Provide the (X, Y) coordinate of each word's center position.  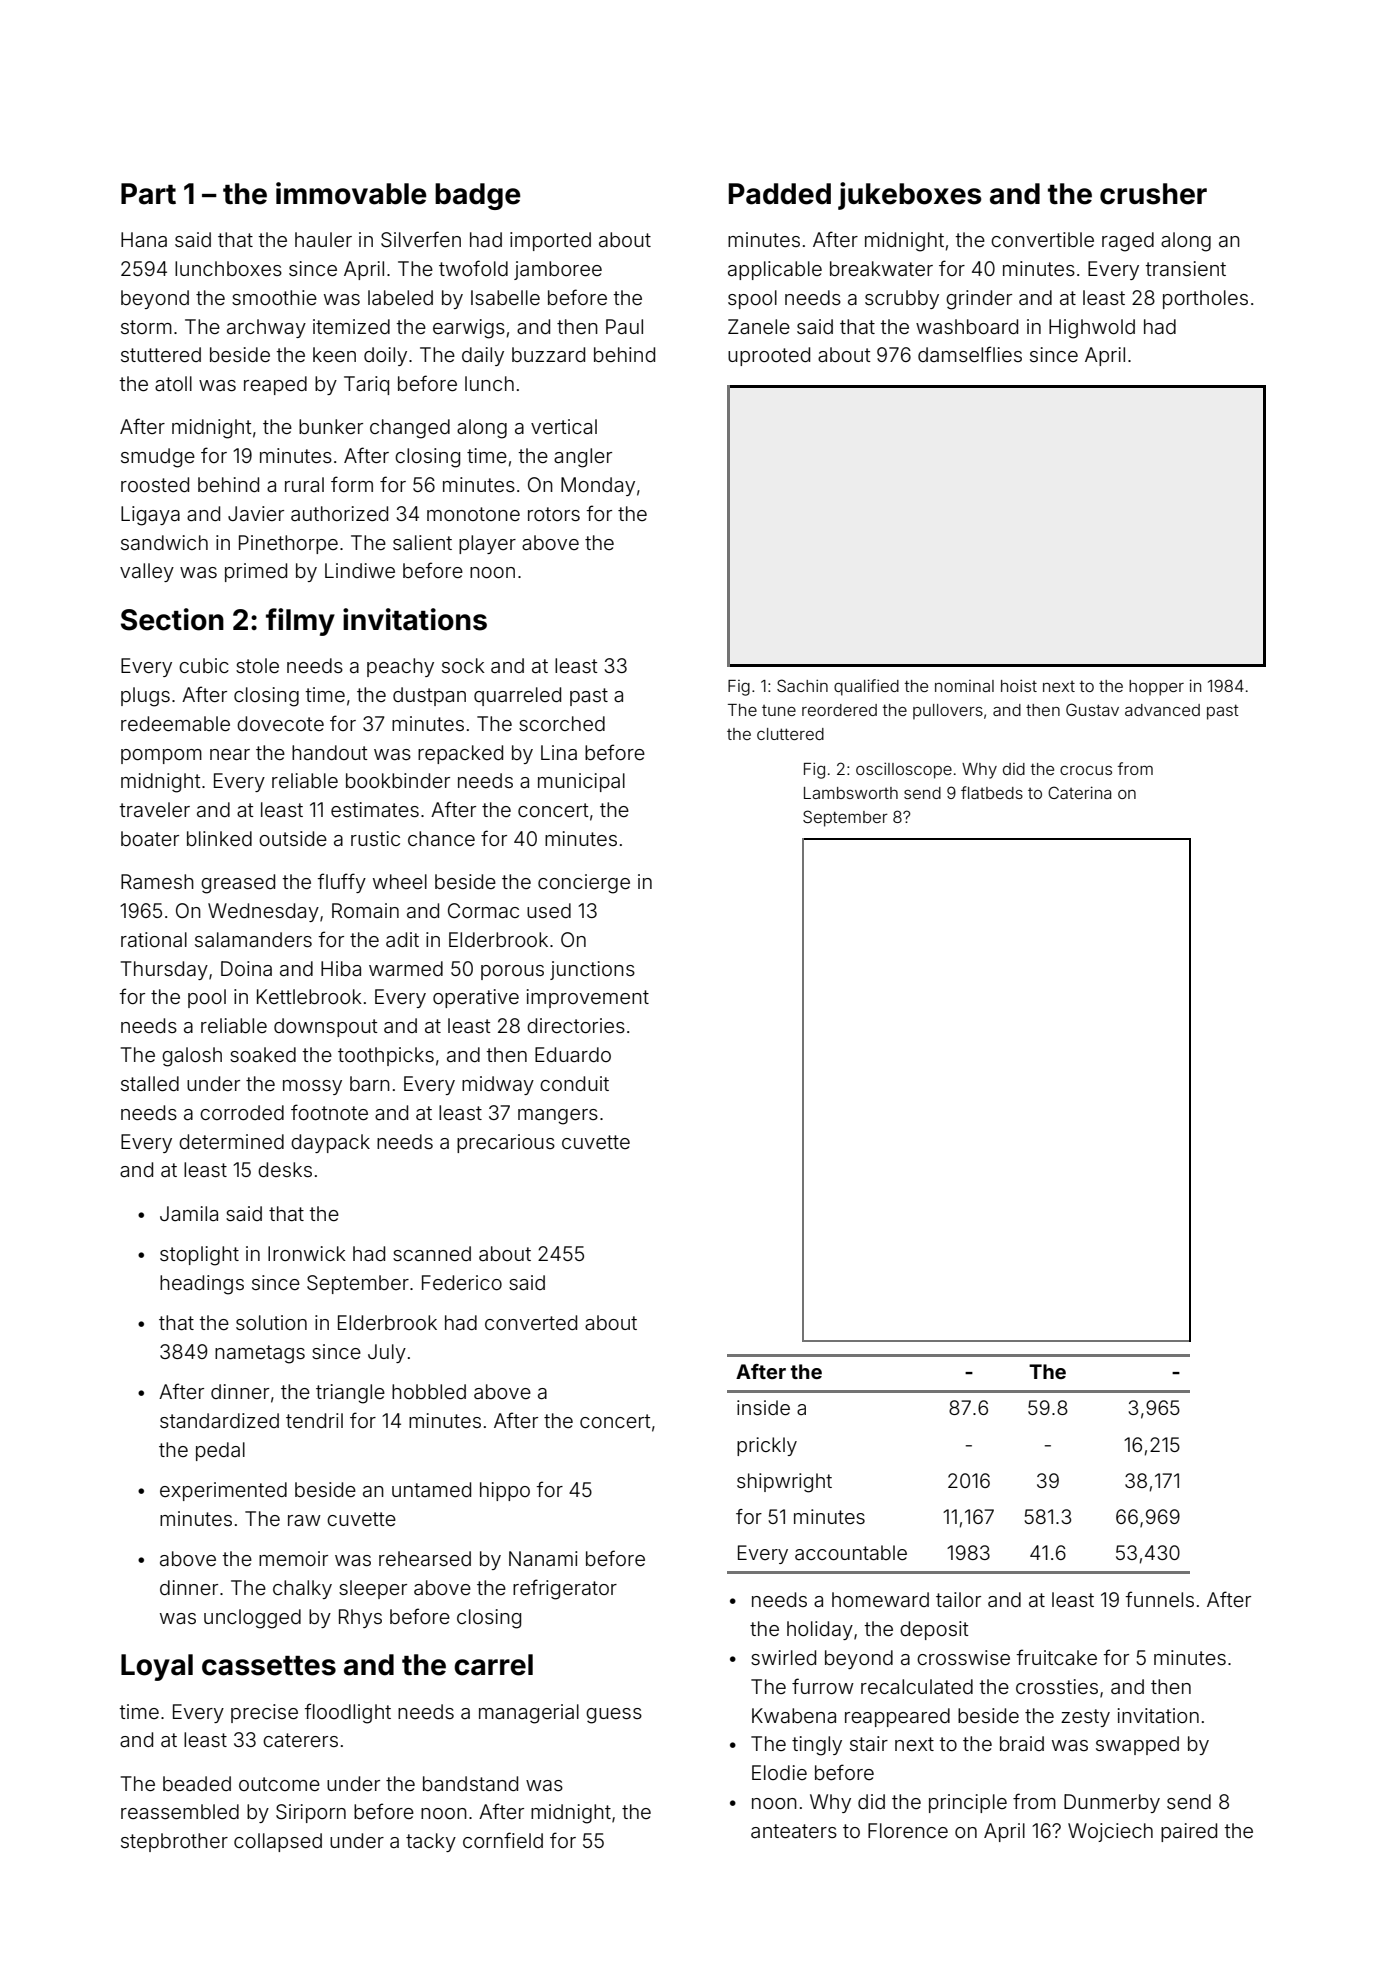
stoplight (199, 1256)
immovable (351, 193)
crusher (1153, 194)
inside (763, 1407)
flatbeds (992, 792)
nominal (964, 686)
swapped (1137, 1745)
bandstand (470, 1783)
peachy (400, 667)
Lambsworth (851, 793)
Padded (780, 194)
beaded (197, 1783)
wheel (400, 881)
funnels (1159, 1599)
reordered (839, 710)
